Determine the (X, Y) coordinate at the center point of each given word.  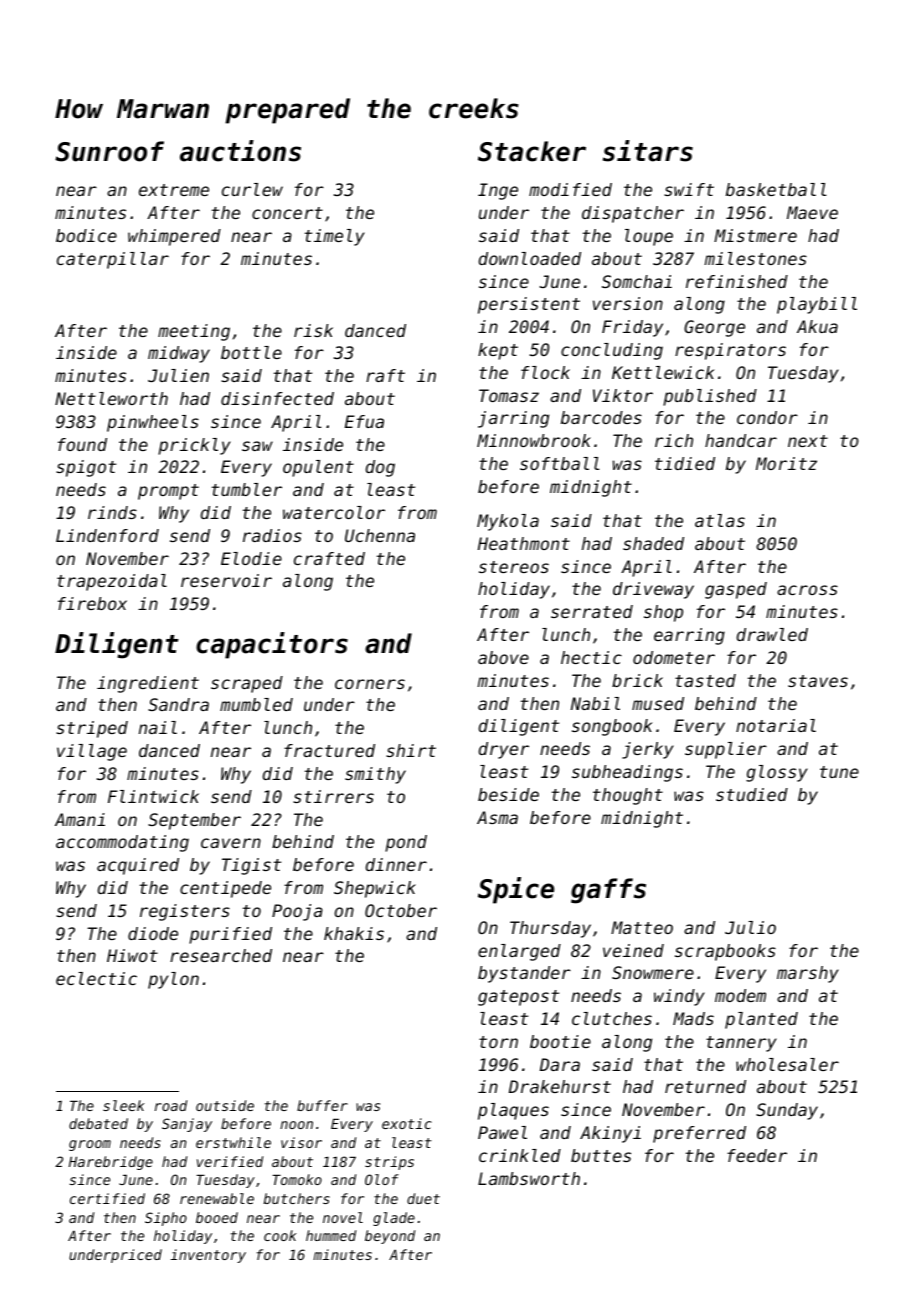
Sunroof (109, 151)
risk (313, 330)
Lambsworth (529, 1178)
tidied (685, 463)
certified (107, 1198)
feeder (757, 1155)
